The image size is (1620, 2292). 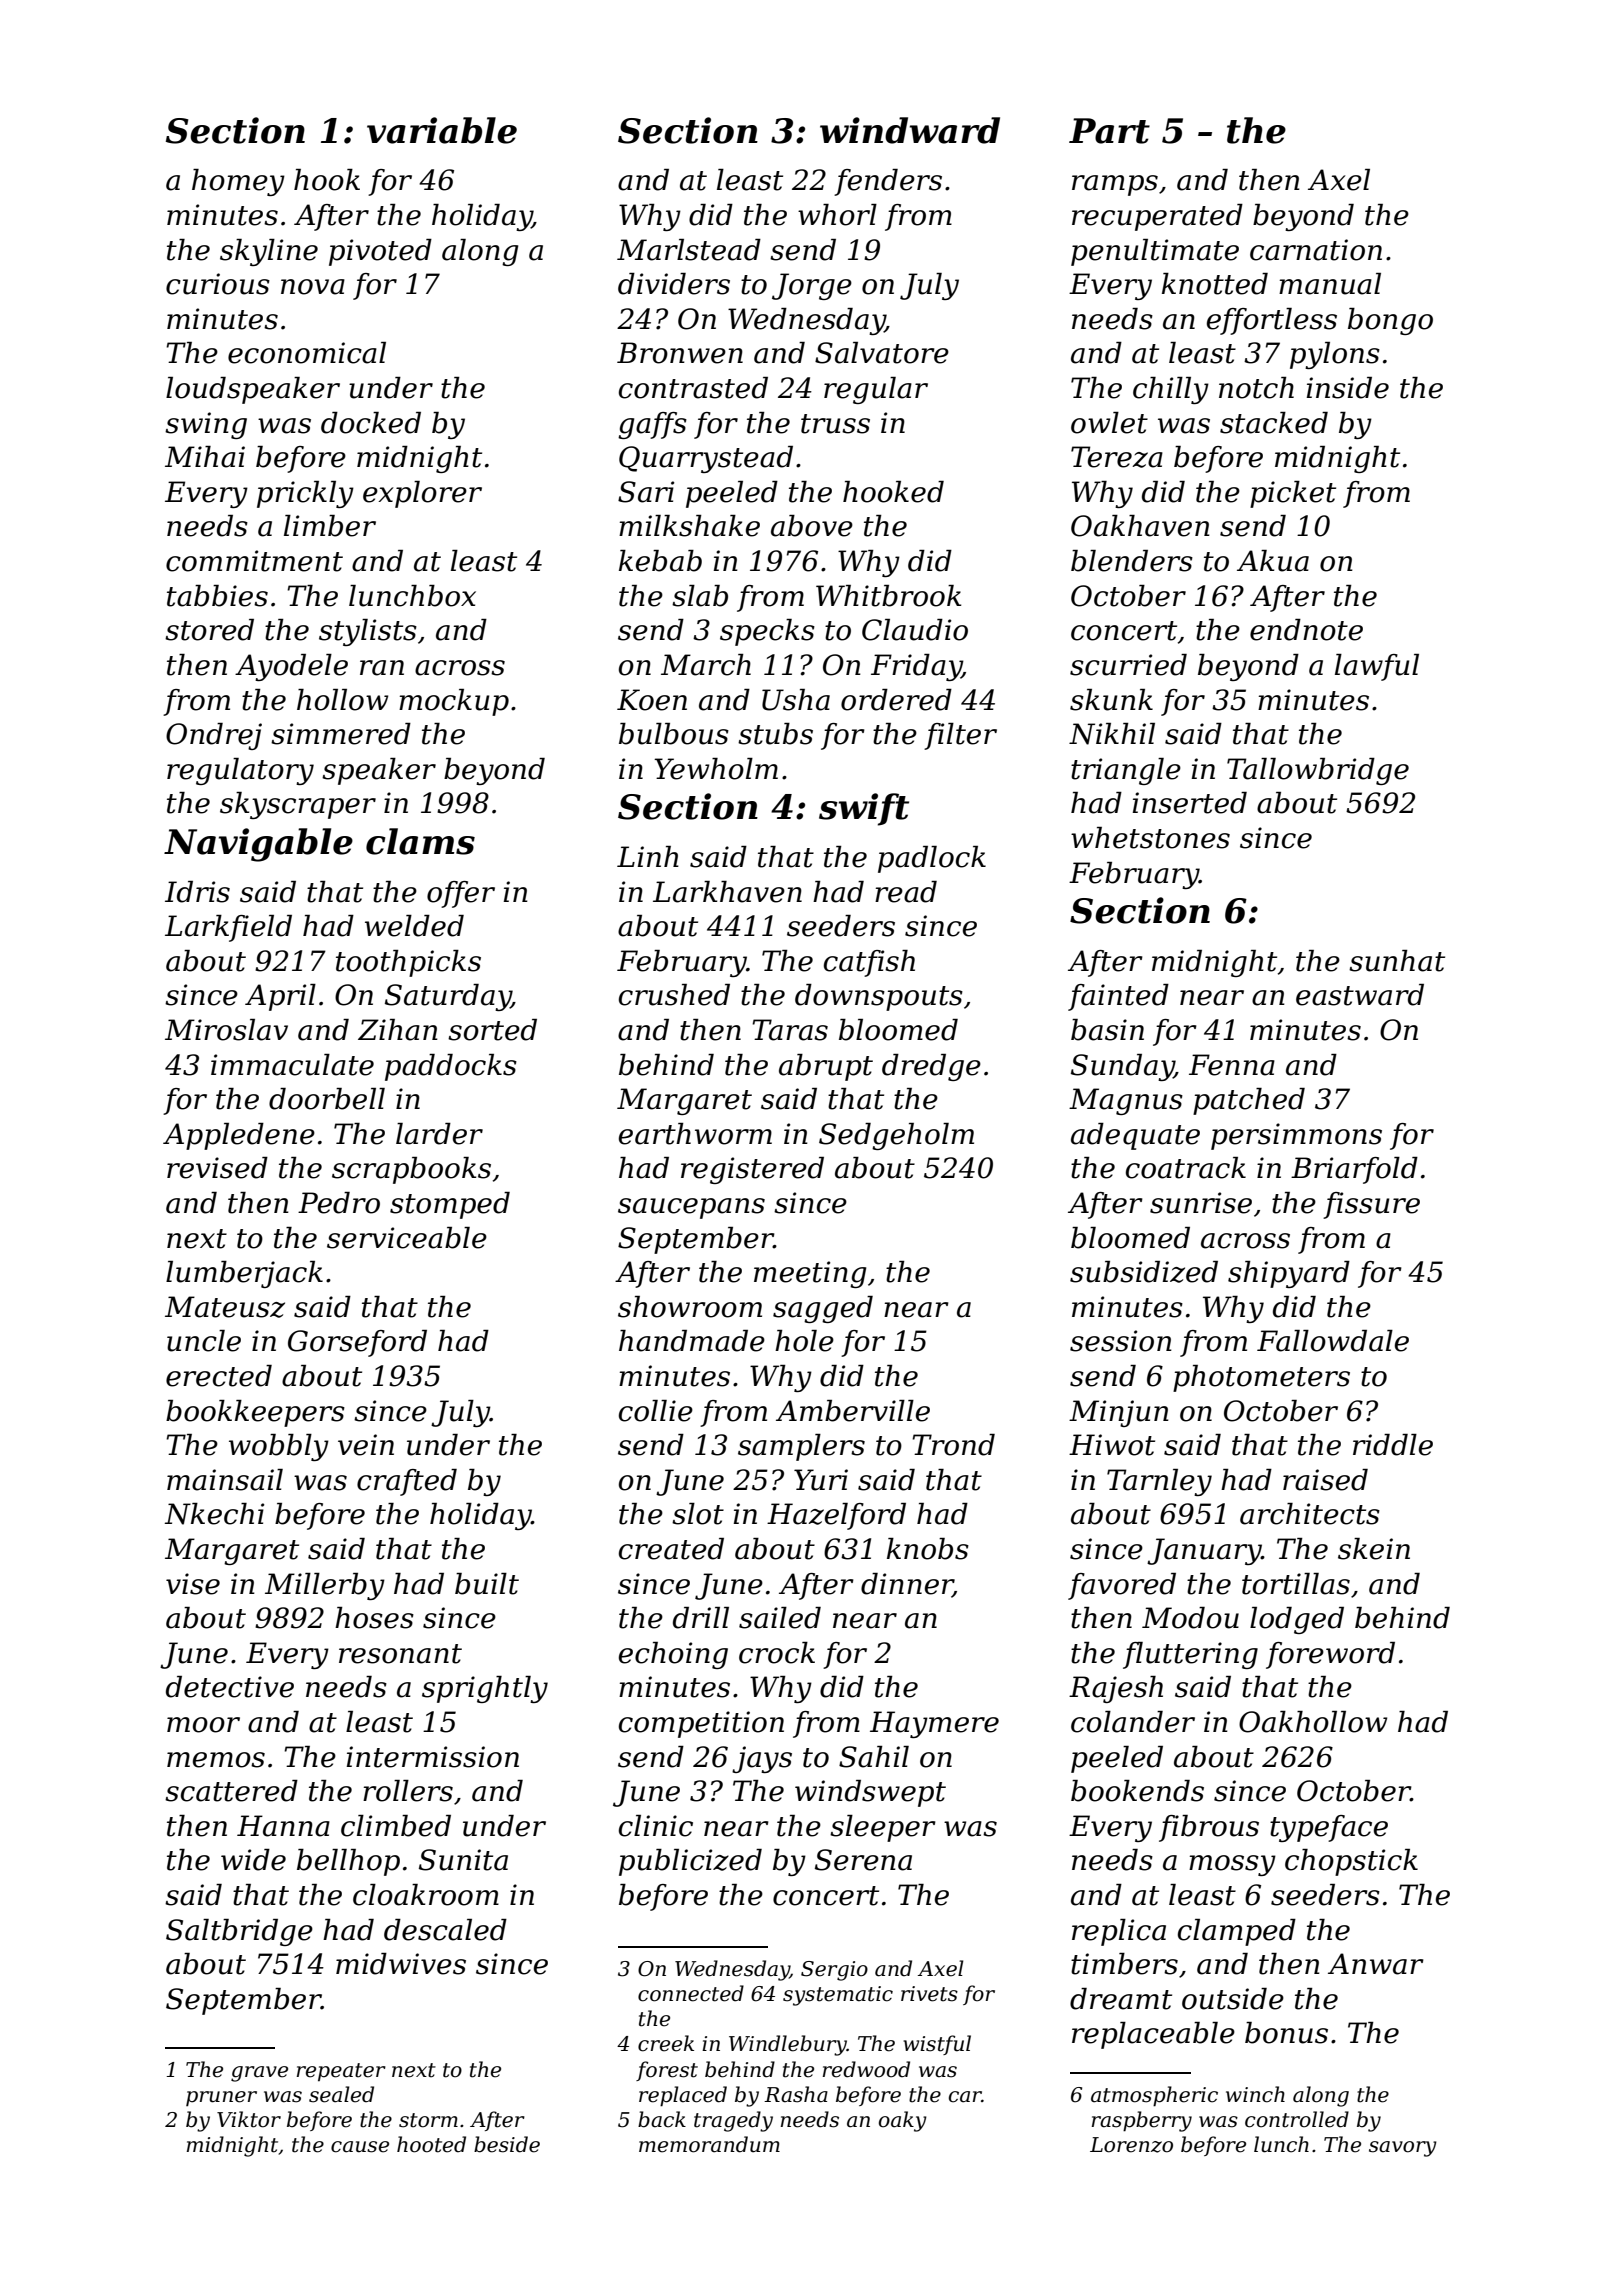 What do you see at coordinates (692, 1341) in the image?
I see `handmade` at bounding box center [692, 1341].
